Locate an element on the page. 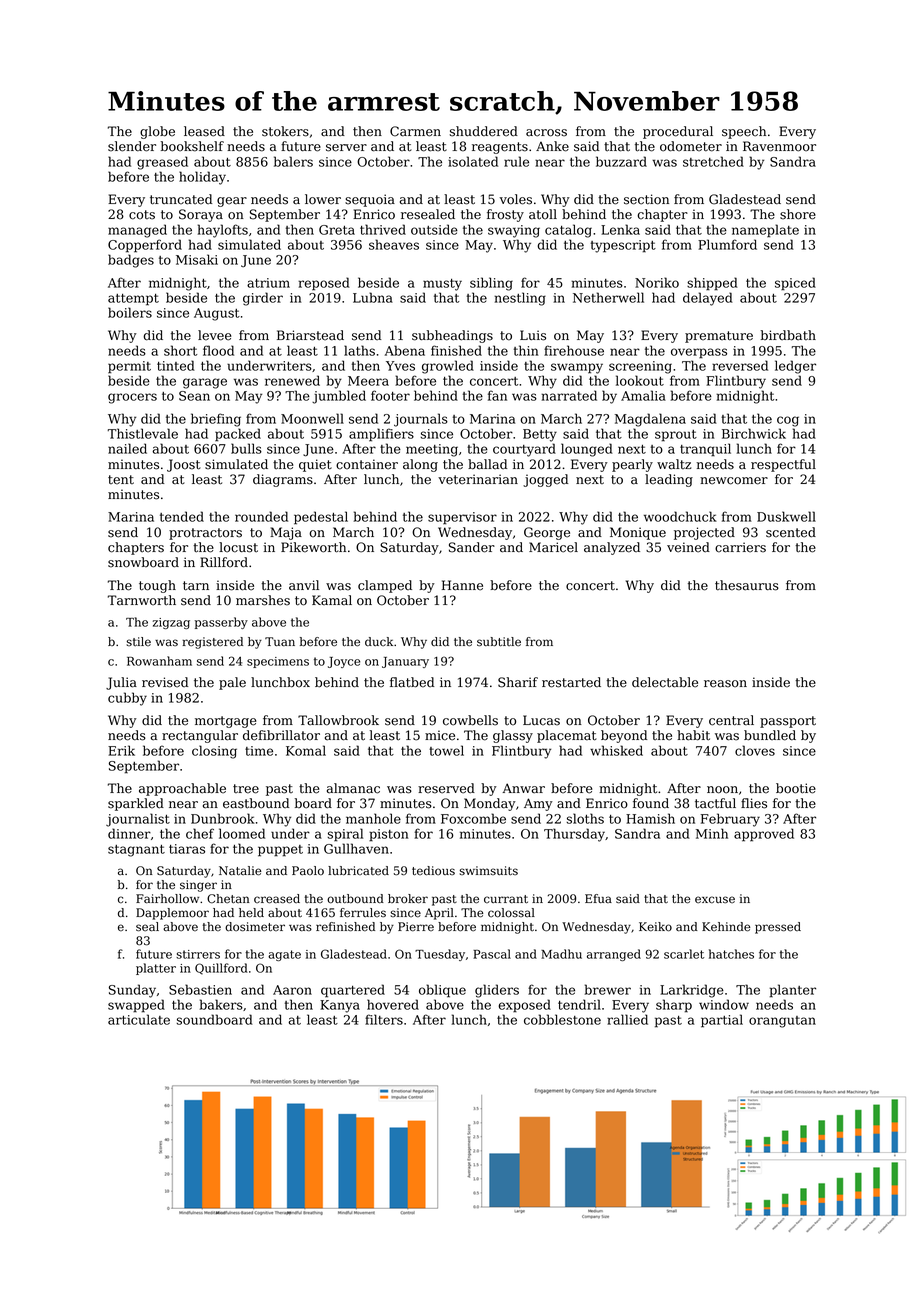 The width and height of the document is (924, 1308). globe is located at coordinates (157, 132).
